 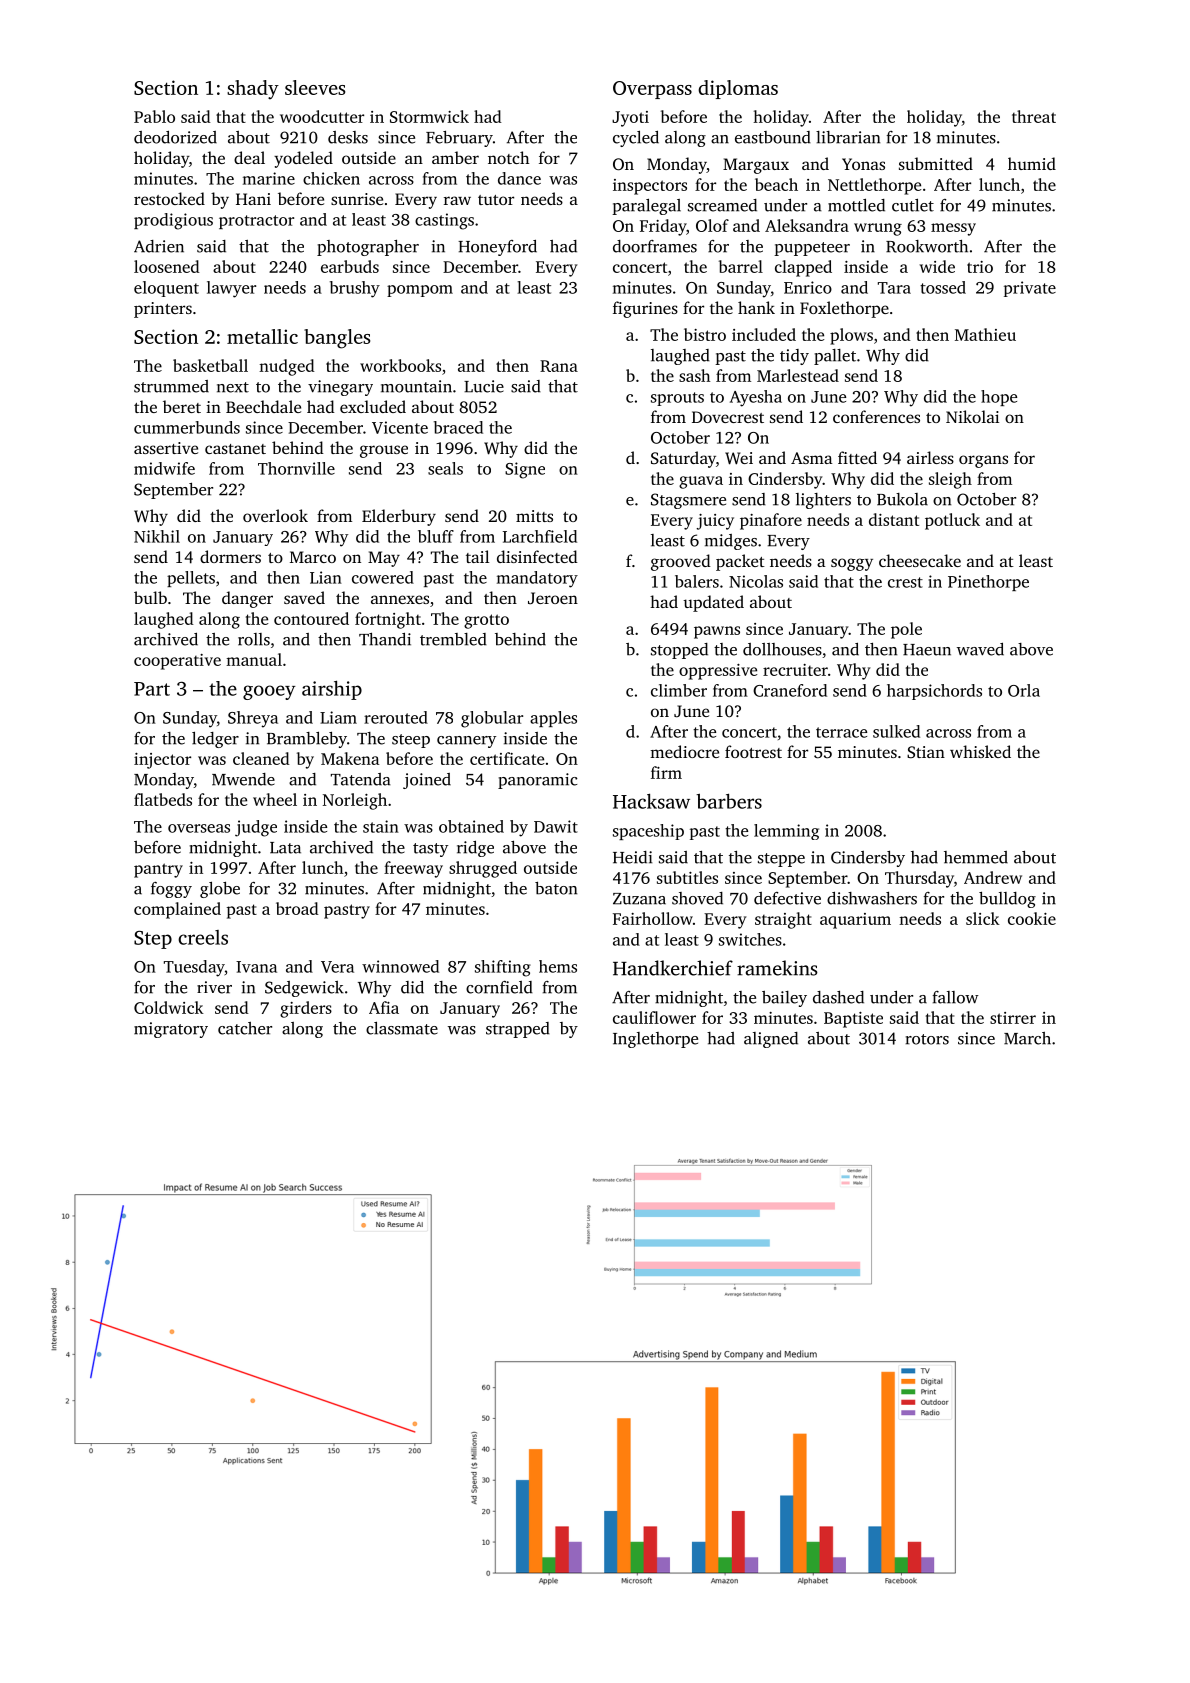 What do you see at coordinates (677, 399) in the screenshot?
I see `sprouts` at bounding box center [677, 399].
